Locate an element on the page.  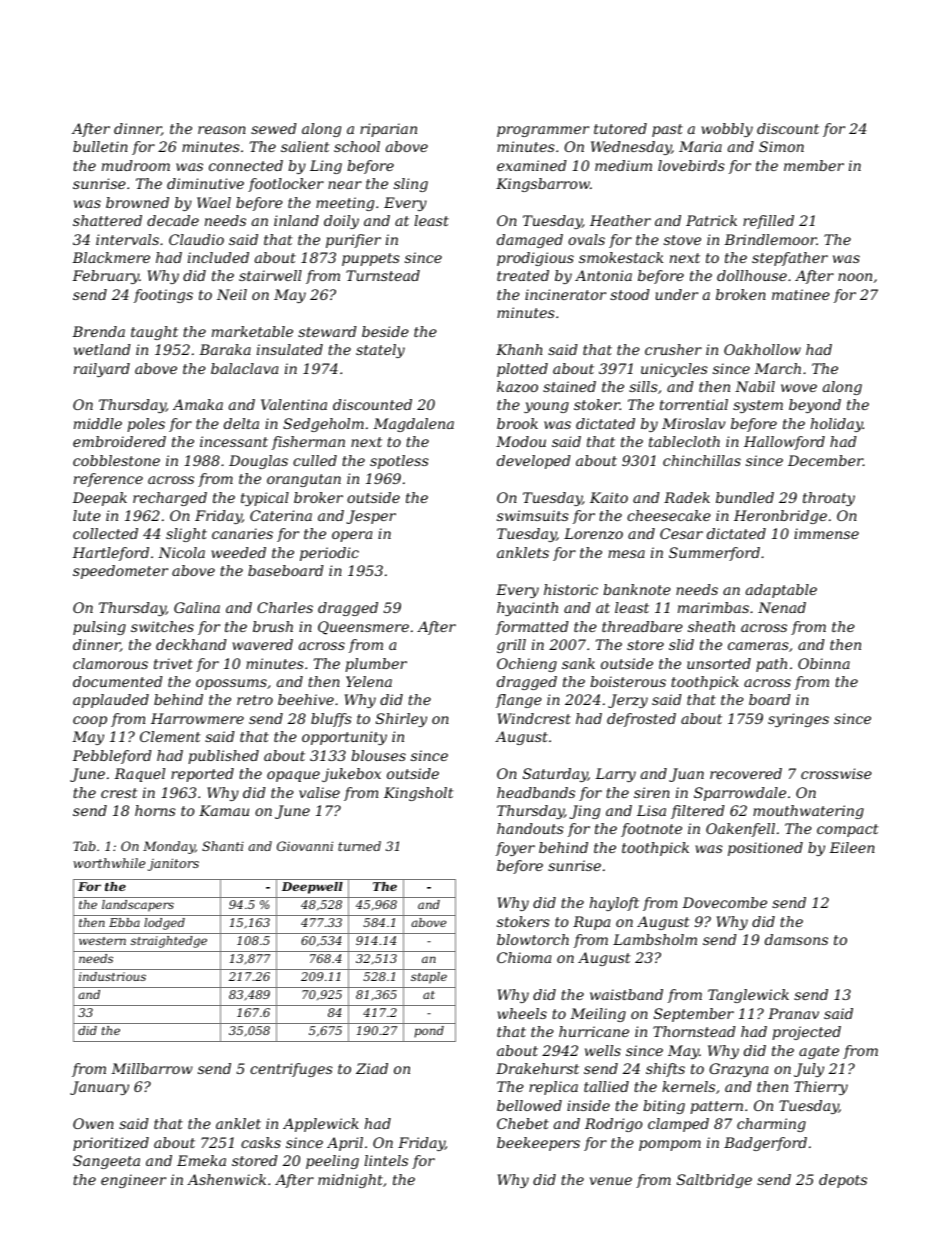
April is located at coordinates (345, 1144).
